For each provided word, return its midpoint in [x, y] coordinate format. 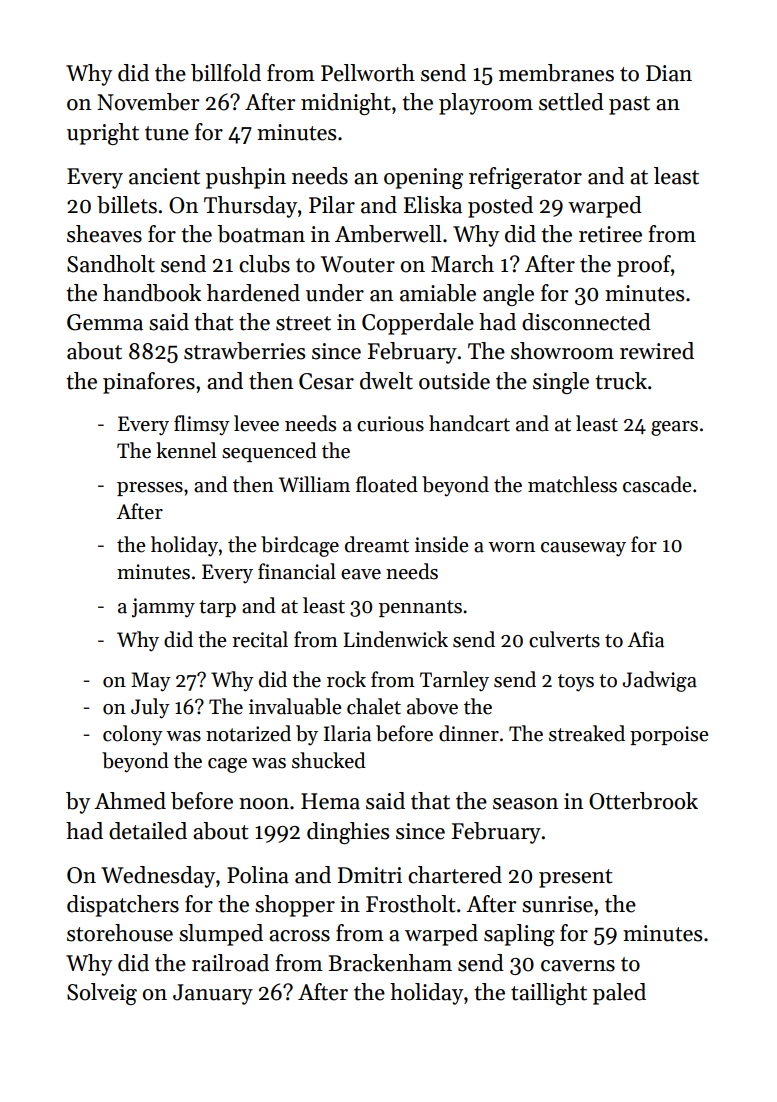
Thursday [250, 207]
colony [133, 735]
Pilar [332, 205]
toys [576, 682]
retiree [610, 234]
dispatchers [123, 906]
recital [260, 639]
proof [644, 266]
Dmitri [370, 875]
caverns [578, 966]
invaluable [295, 706]
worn [511, 547]
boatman [261, 234]
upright [103, 134]
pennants [420, 608]
